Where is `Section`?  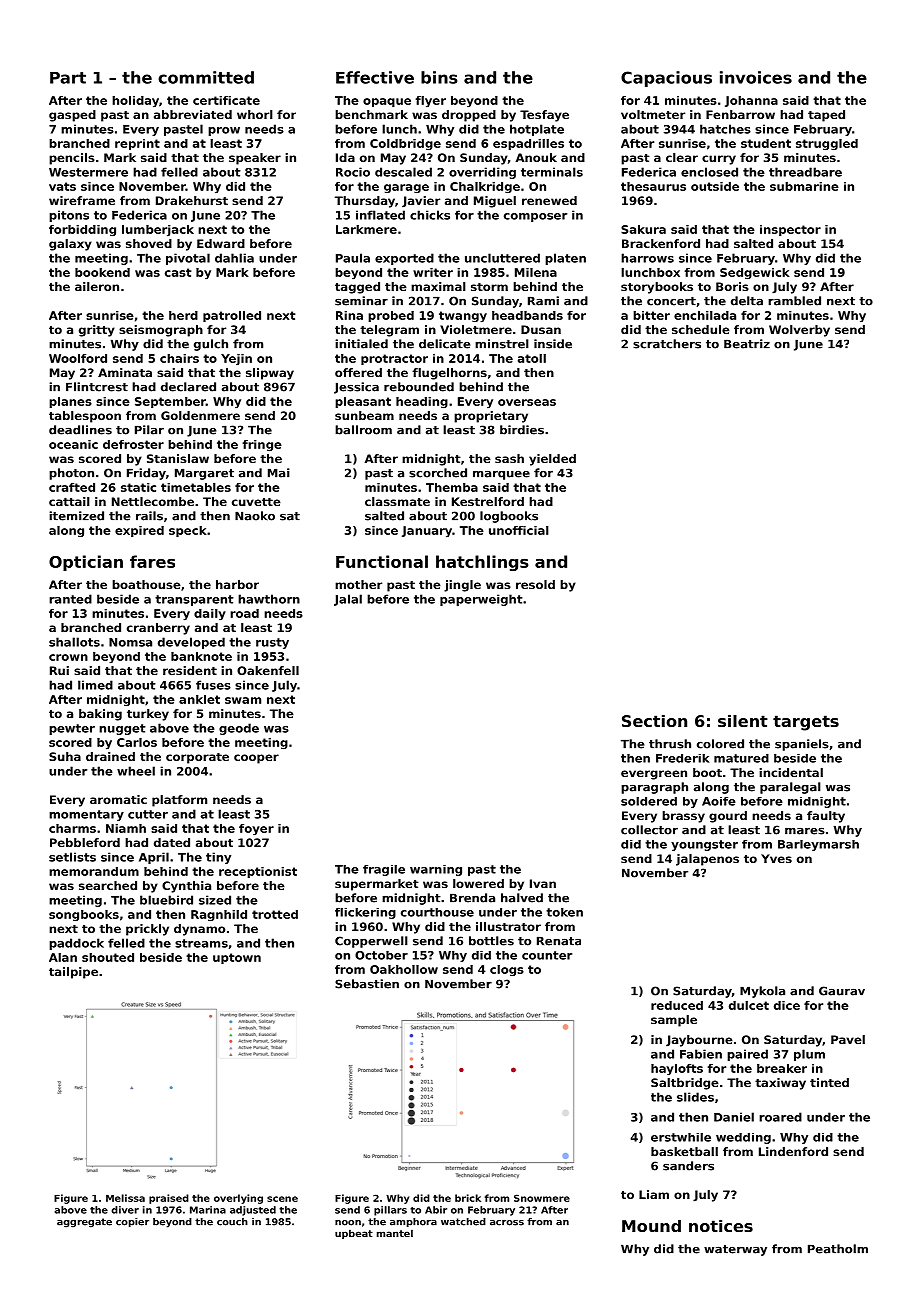
Section is located at coordinates (654, 721).
